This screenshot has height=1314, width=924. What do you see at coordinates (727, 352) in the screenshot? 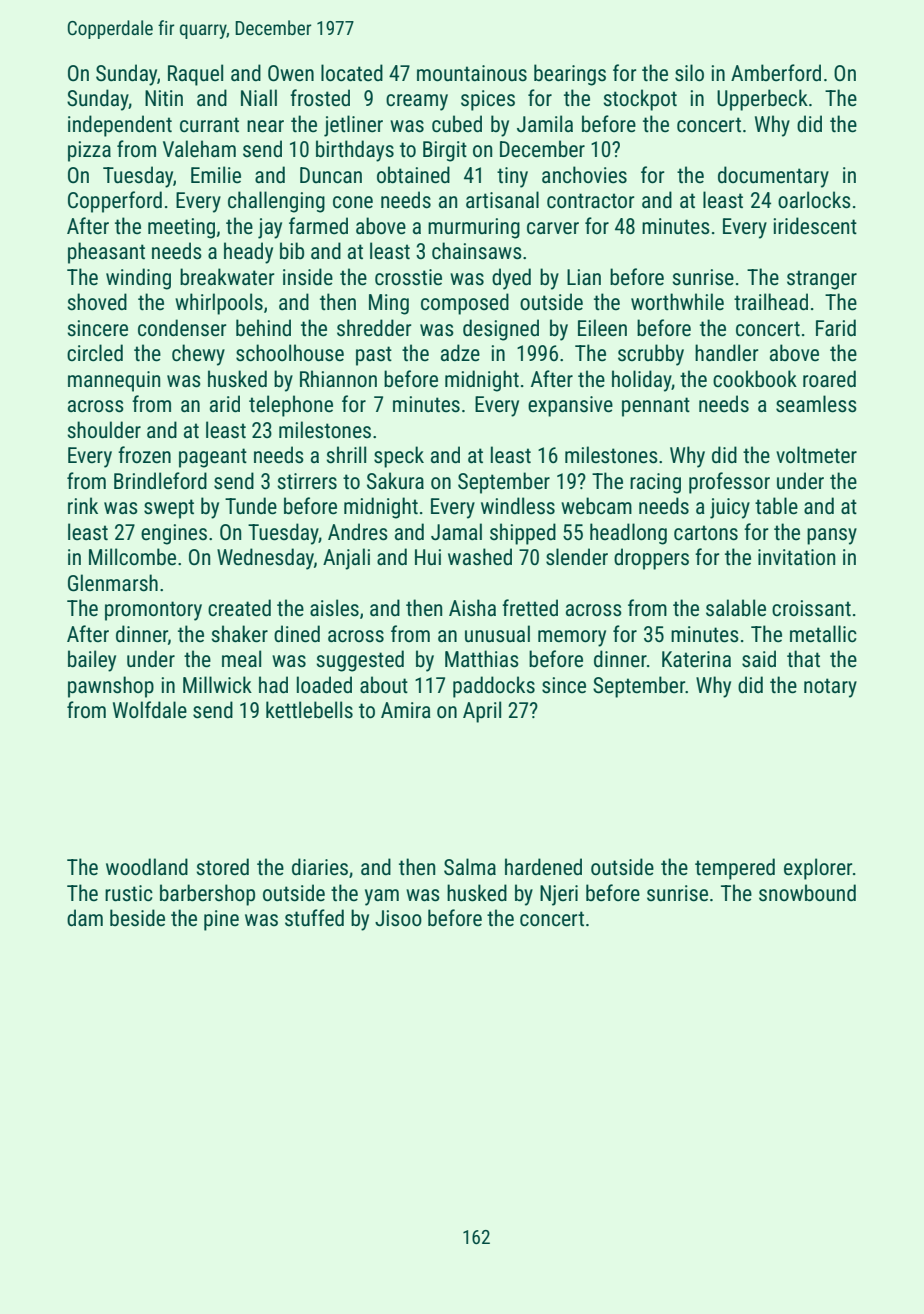
I see `handler` at bounding box center [727, 352].
